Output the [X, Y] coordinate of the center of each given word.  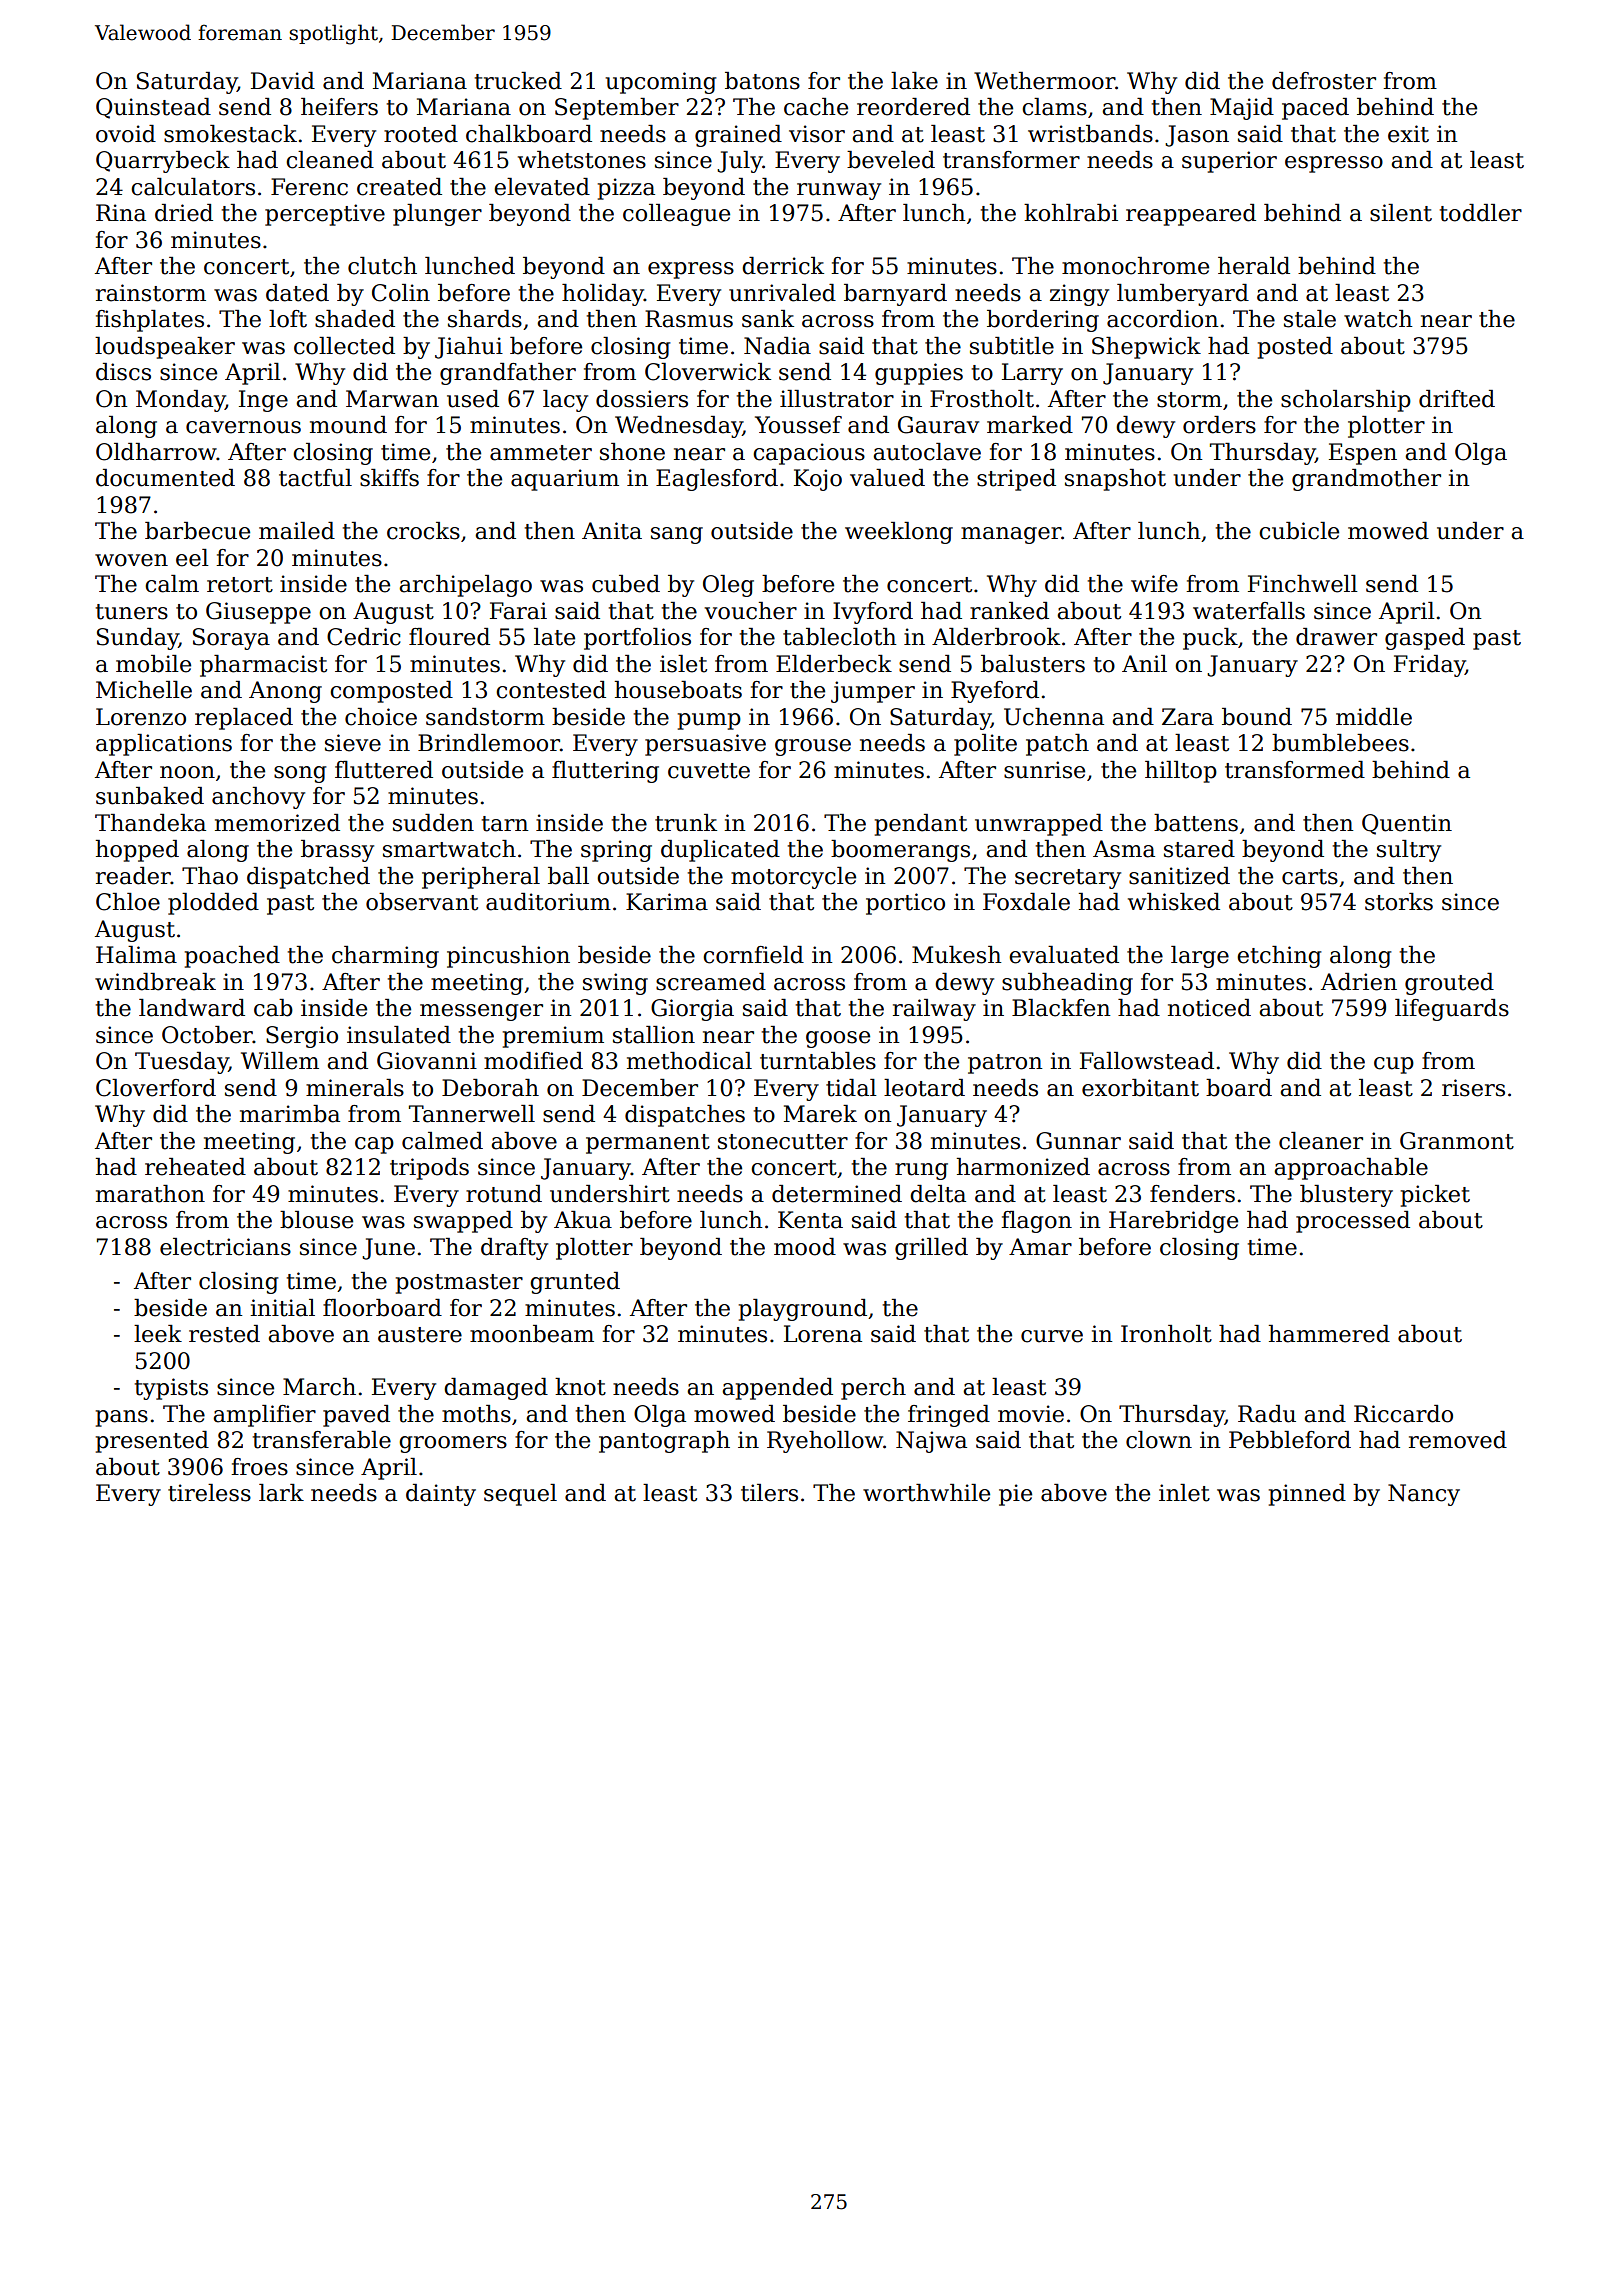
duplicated [720, 851]
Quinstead [153, 108]
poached [232, 957]
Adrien [1359, 982]
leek [158, 1334]
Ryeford [995, 692]
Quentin [1407, 824]
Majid [1242, 109]
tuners [132, 612]
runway [839, 191]
